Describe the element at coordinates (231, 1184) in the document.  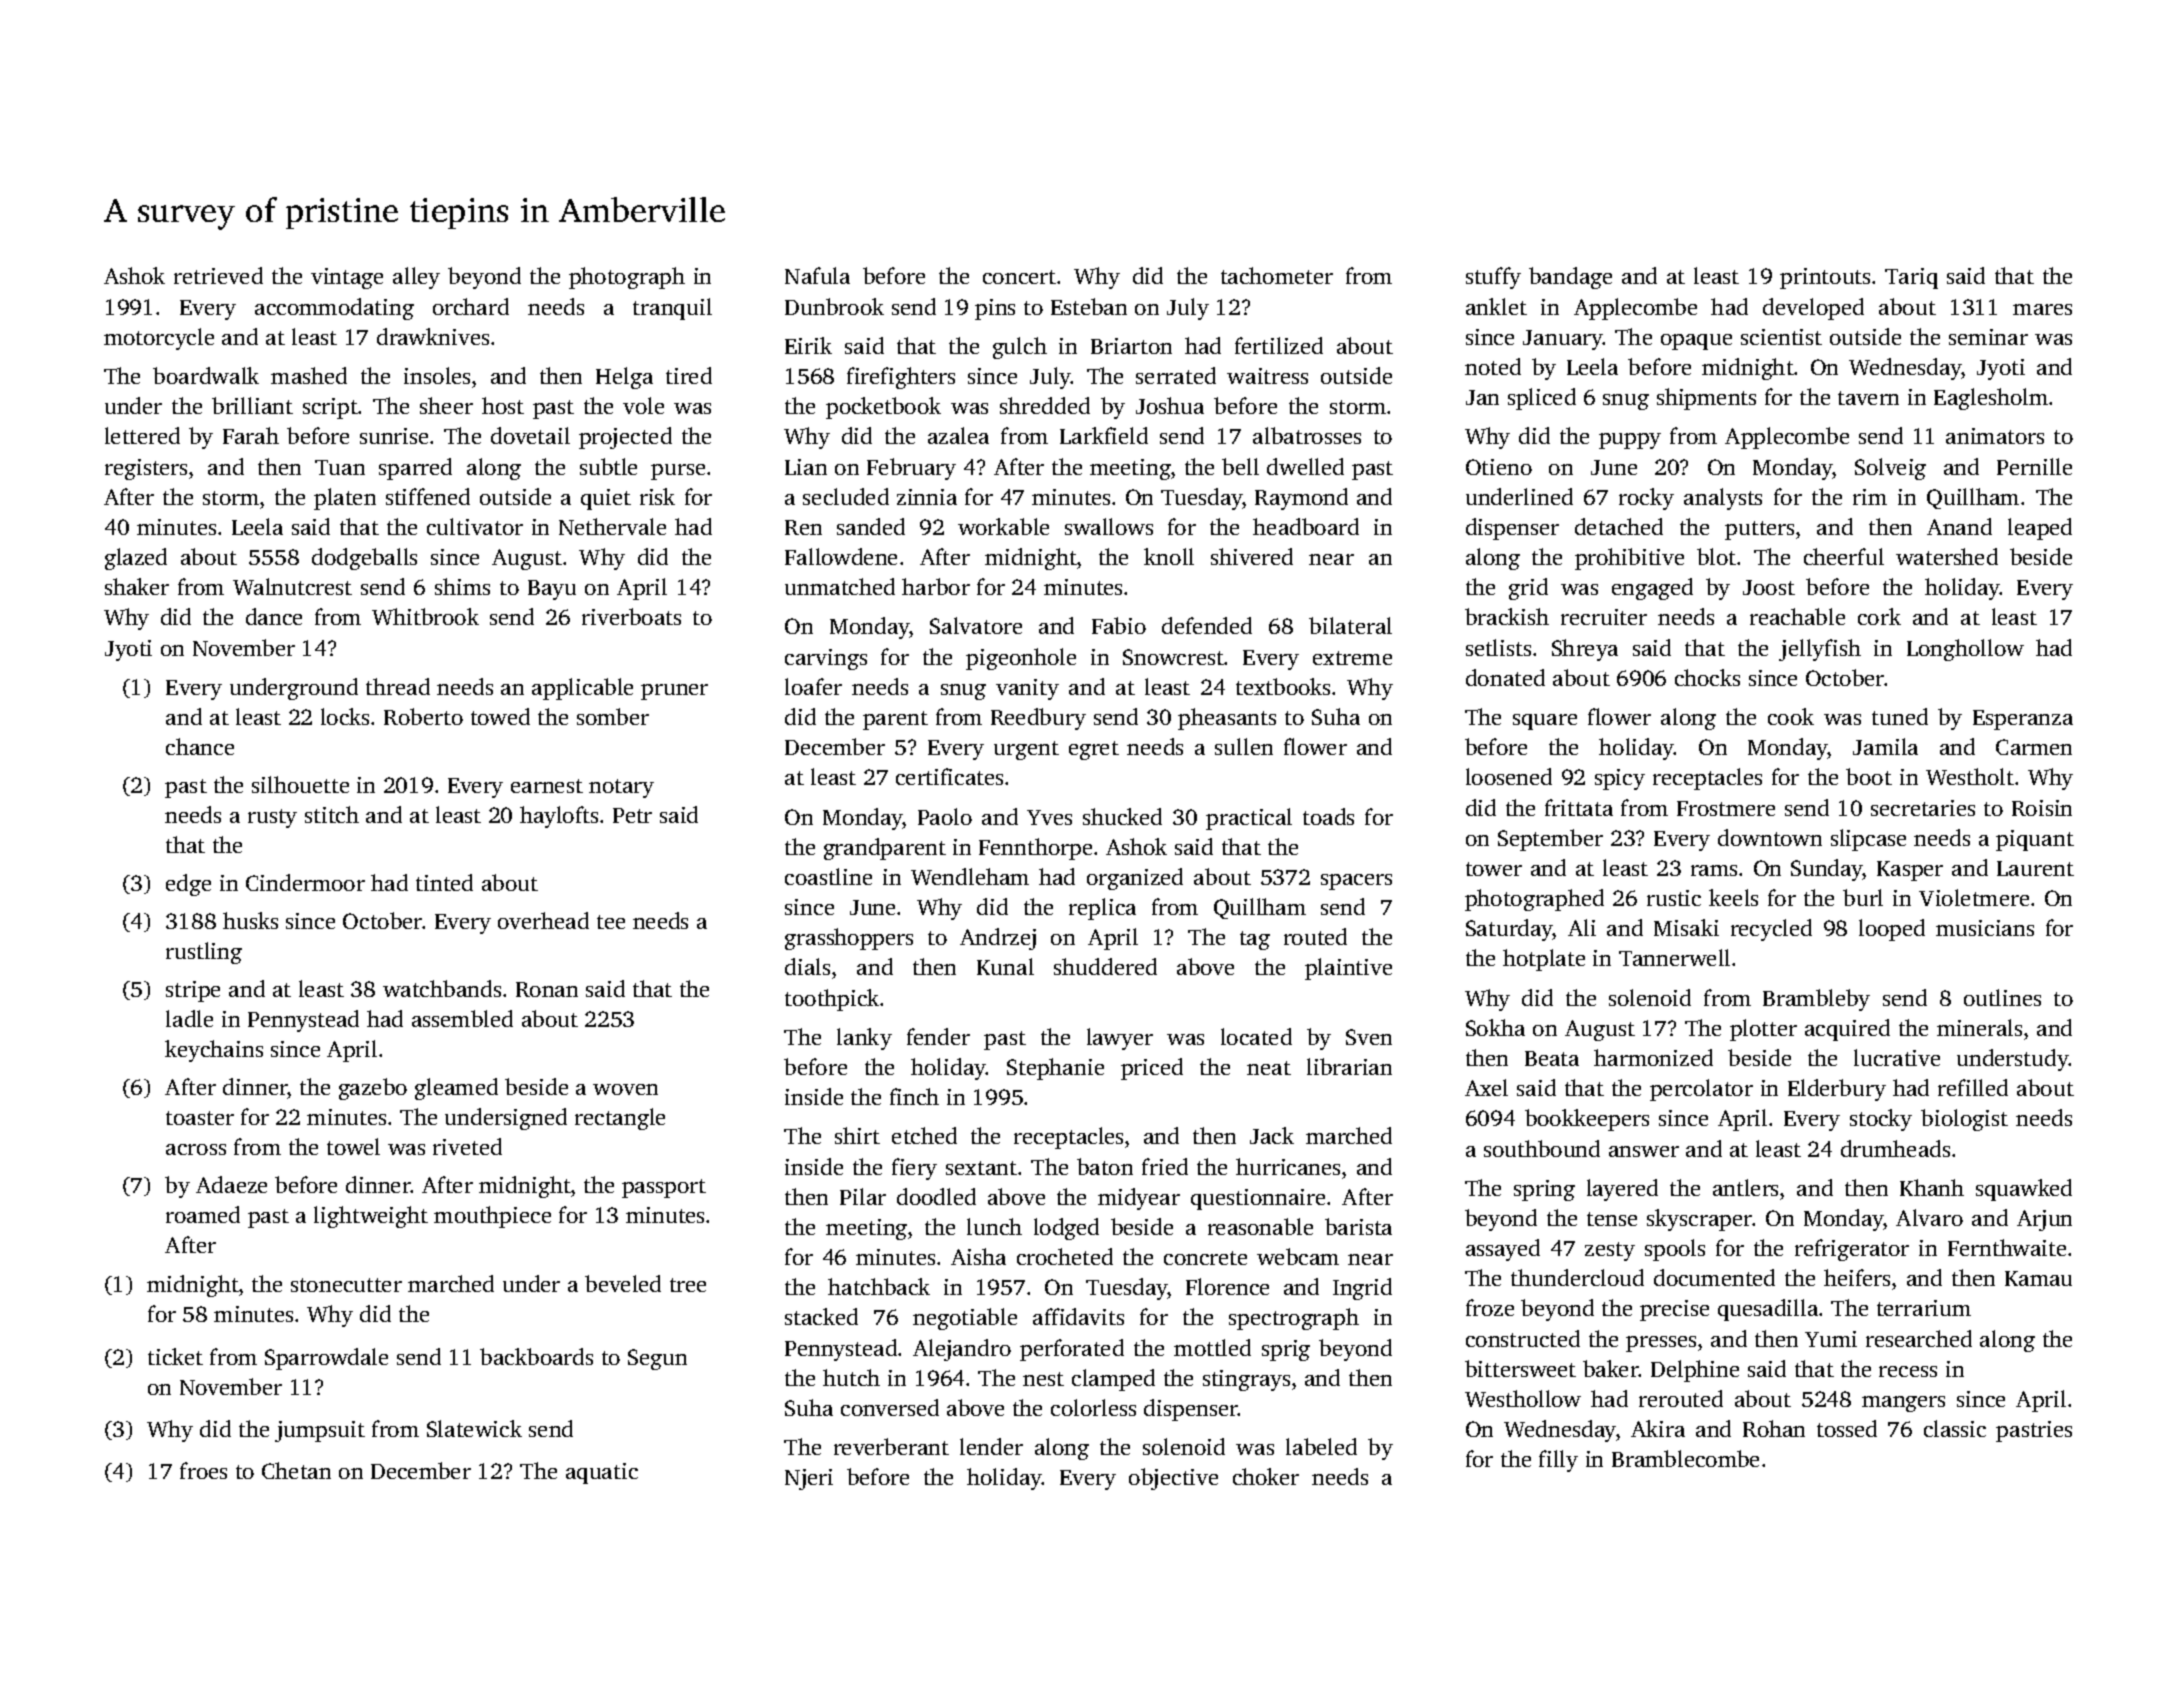
I see `Adaeze` at that location.
